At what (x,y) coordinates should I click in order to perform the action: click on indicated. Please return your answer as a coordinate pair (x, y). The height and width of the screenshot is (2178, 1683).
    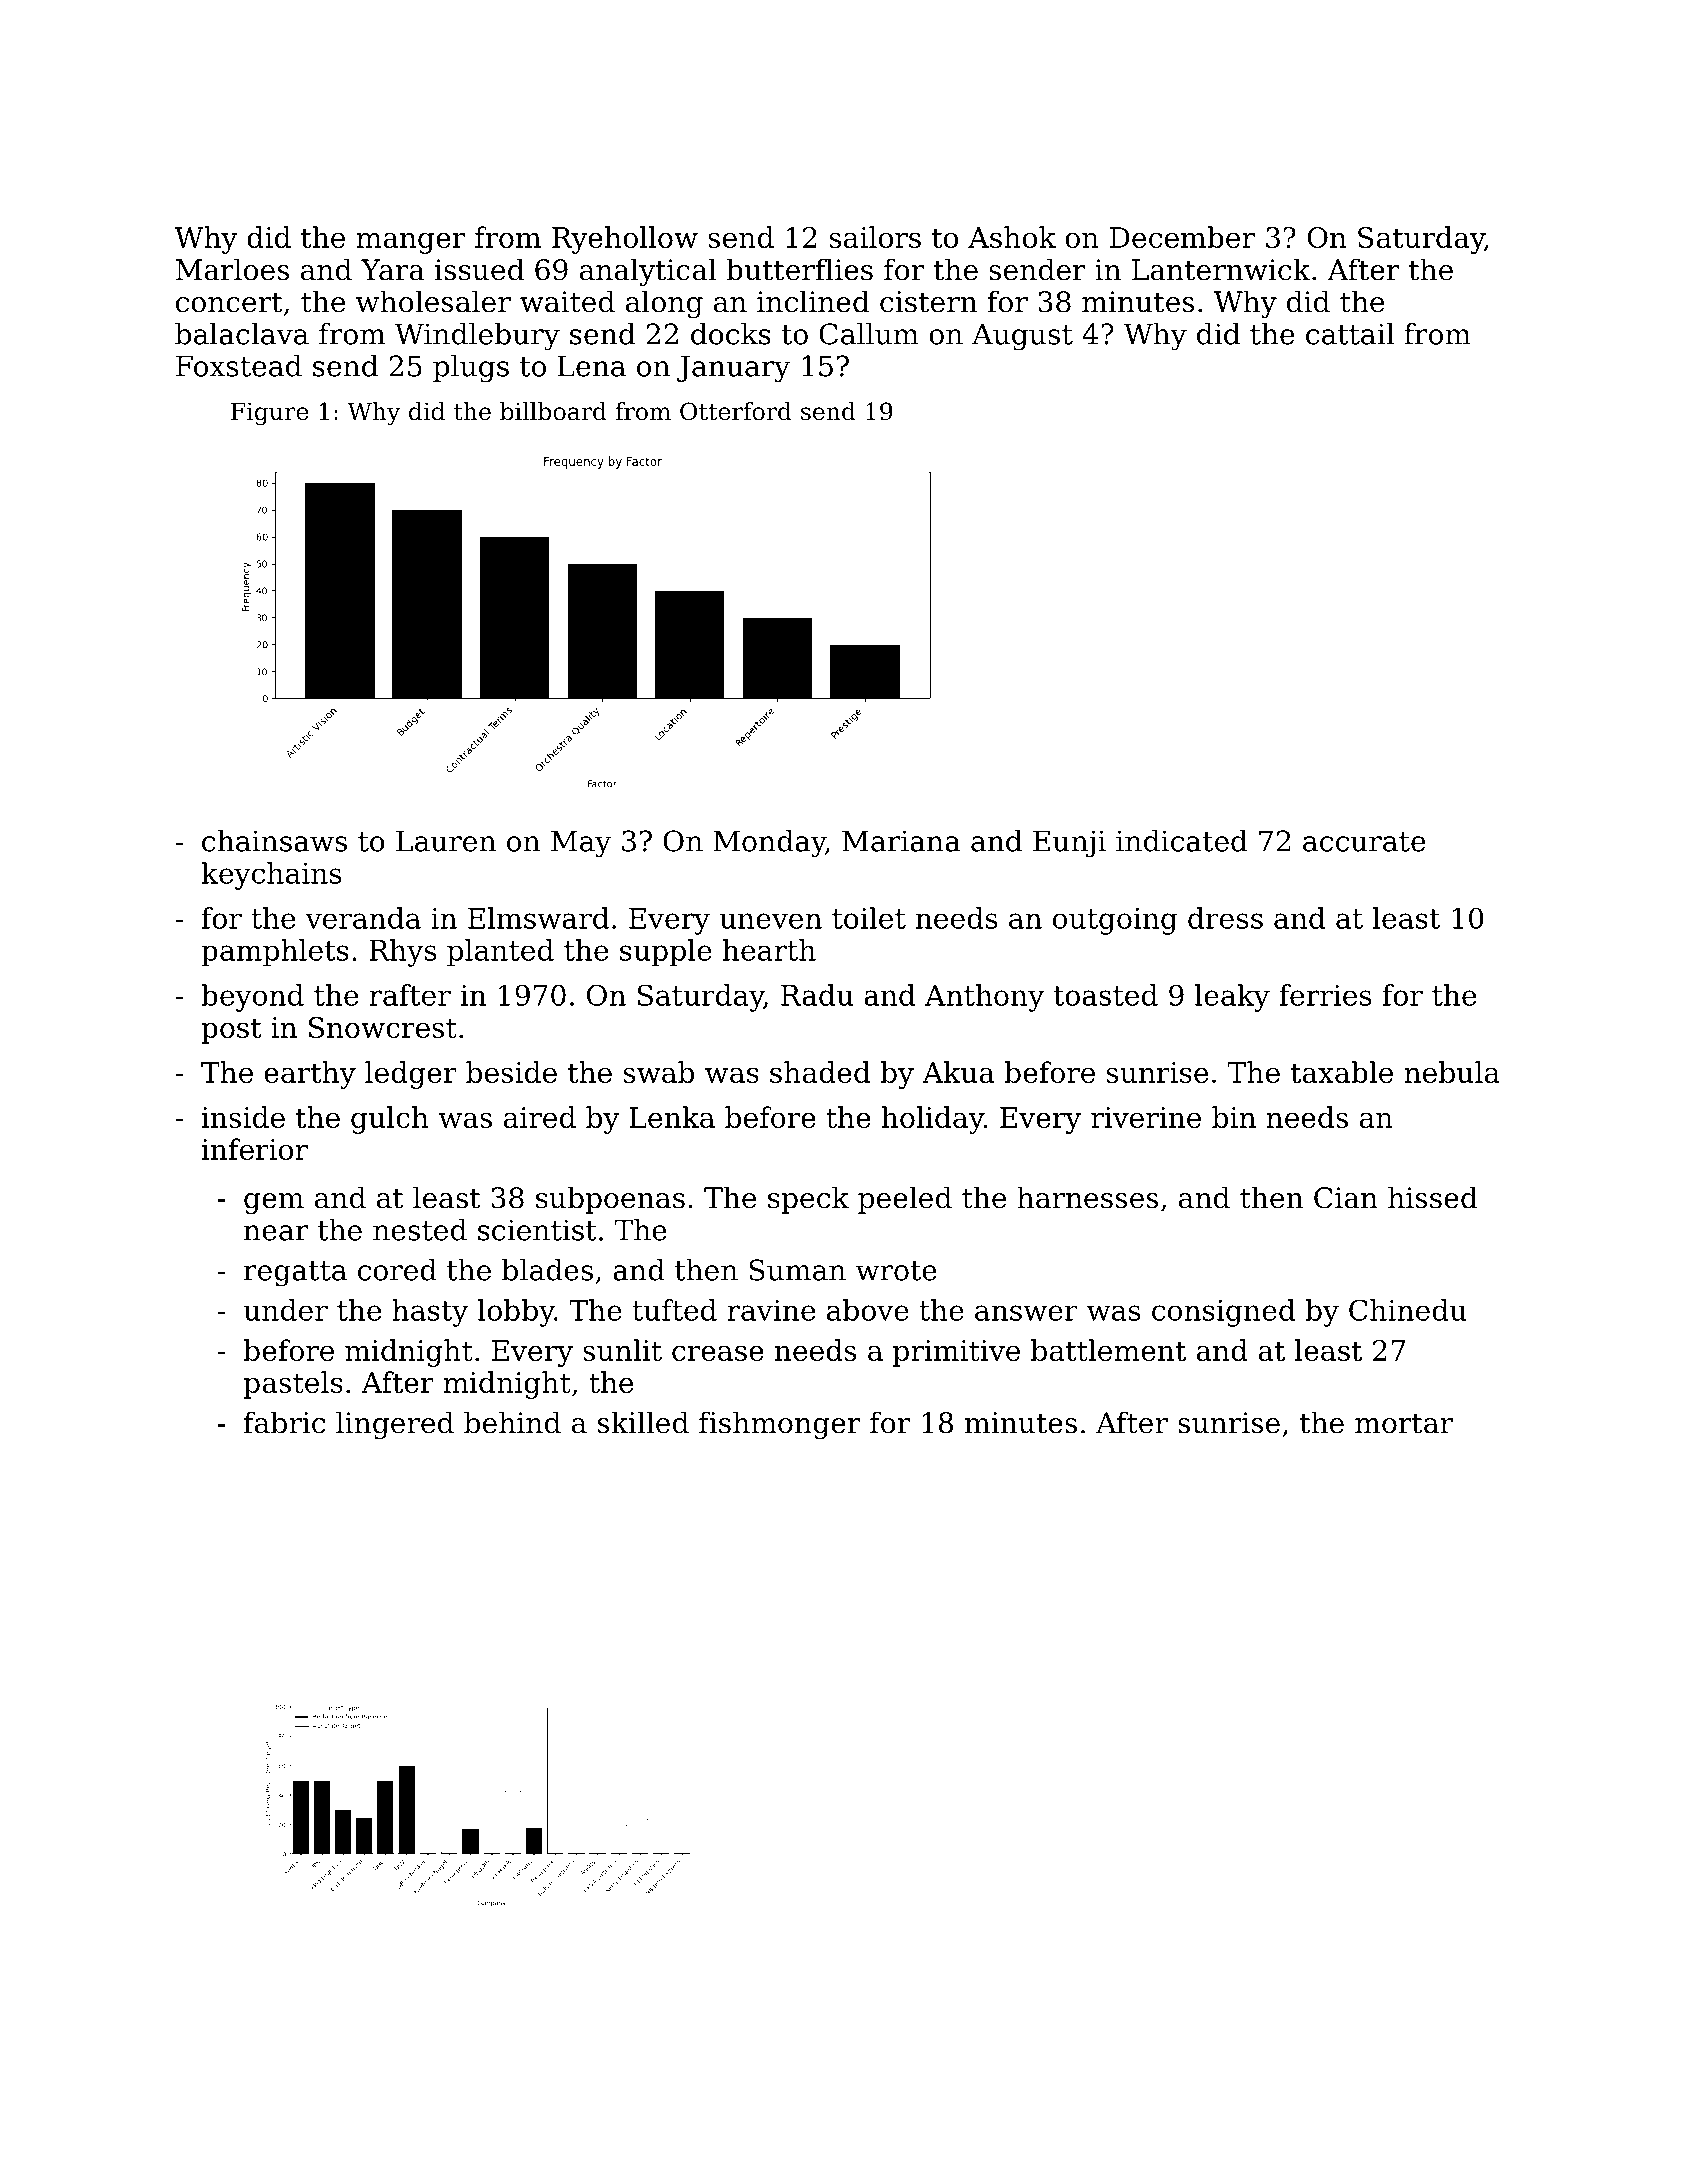
    Looking at the image, I should click on (1181, 841).
